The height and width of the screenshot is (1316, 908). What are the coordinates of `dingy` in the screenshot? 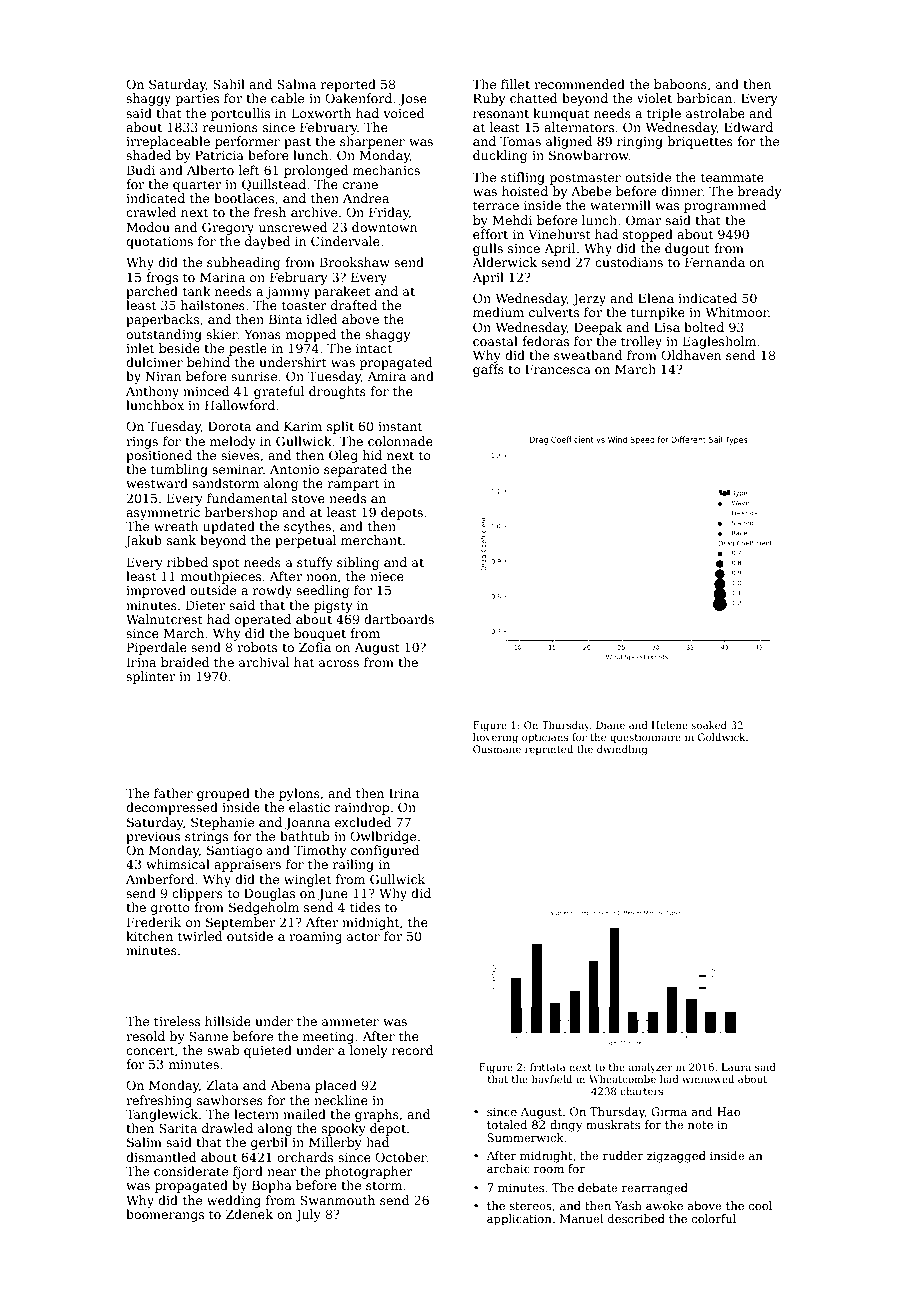 It's located at (566, 1126).
